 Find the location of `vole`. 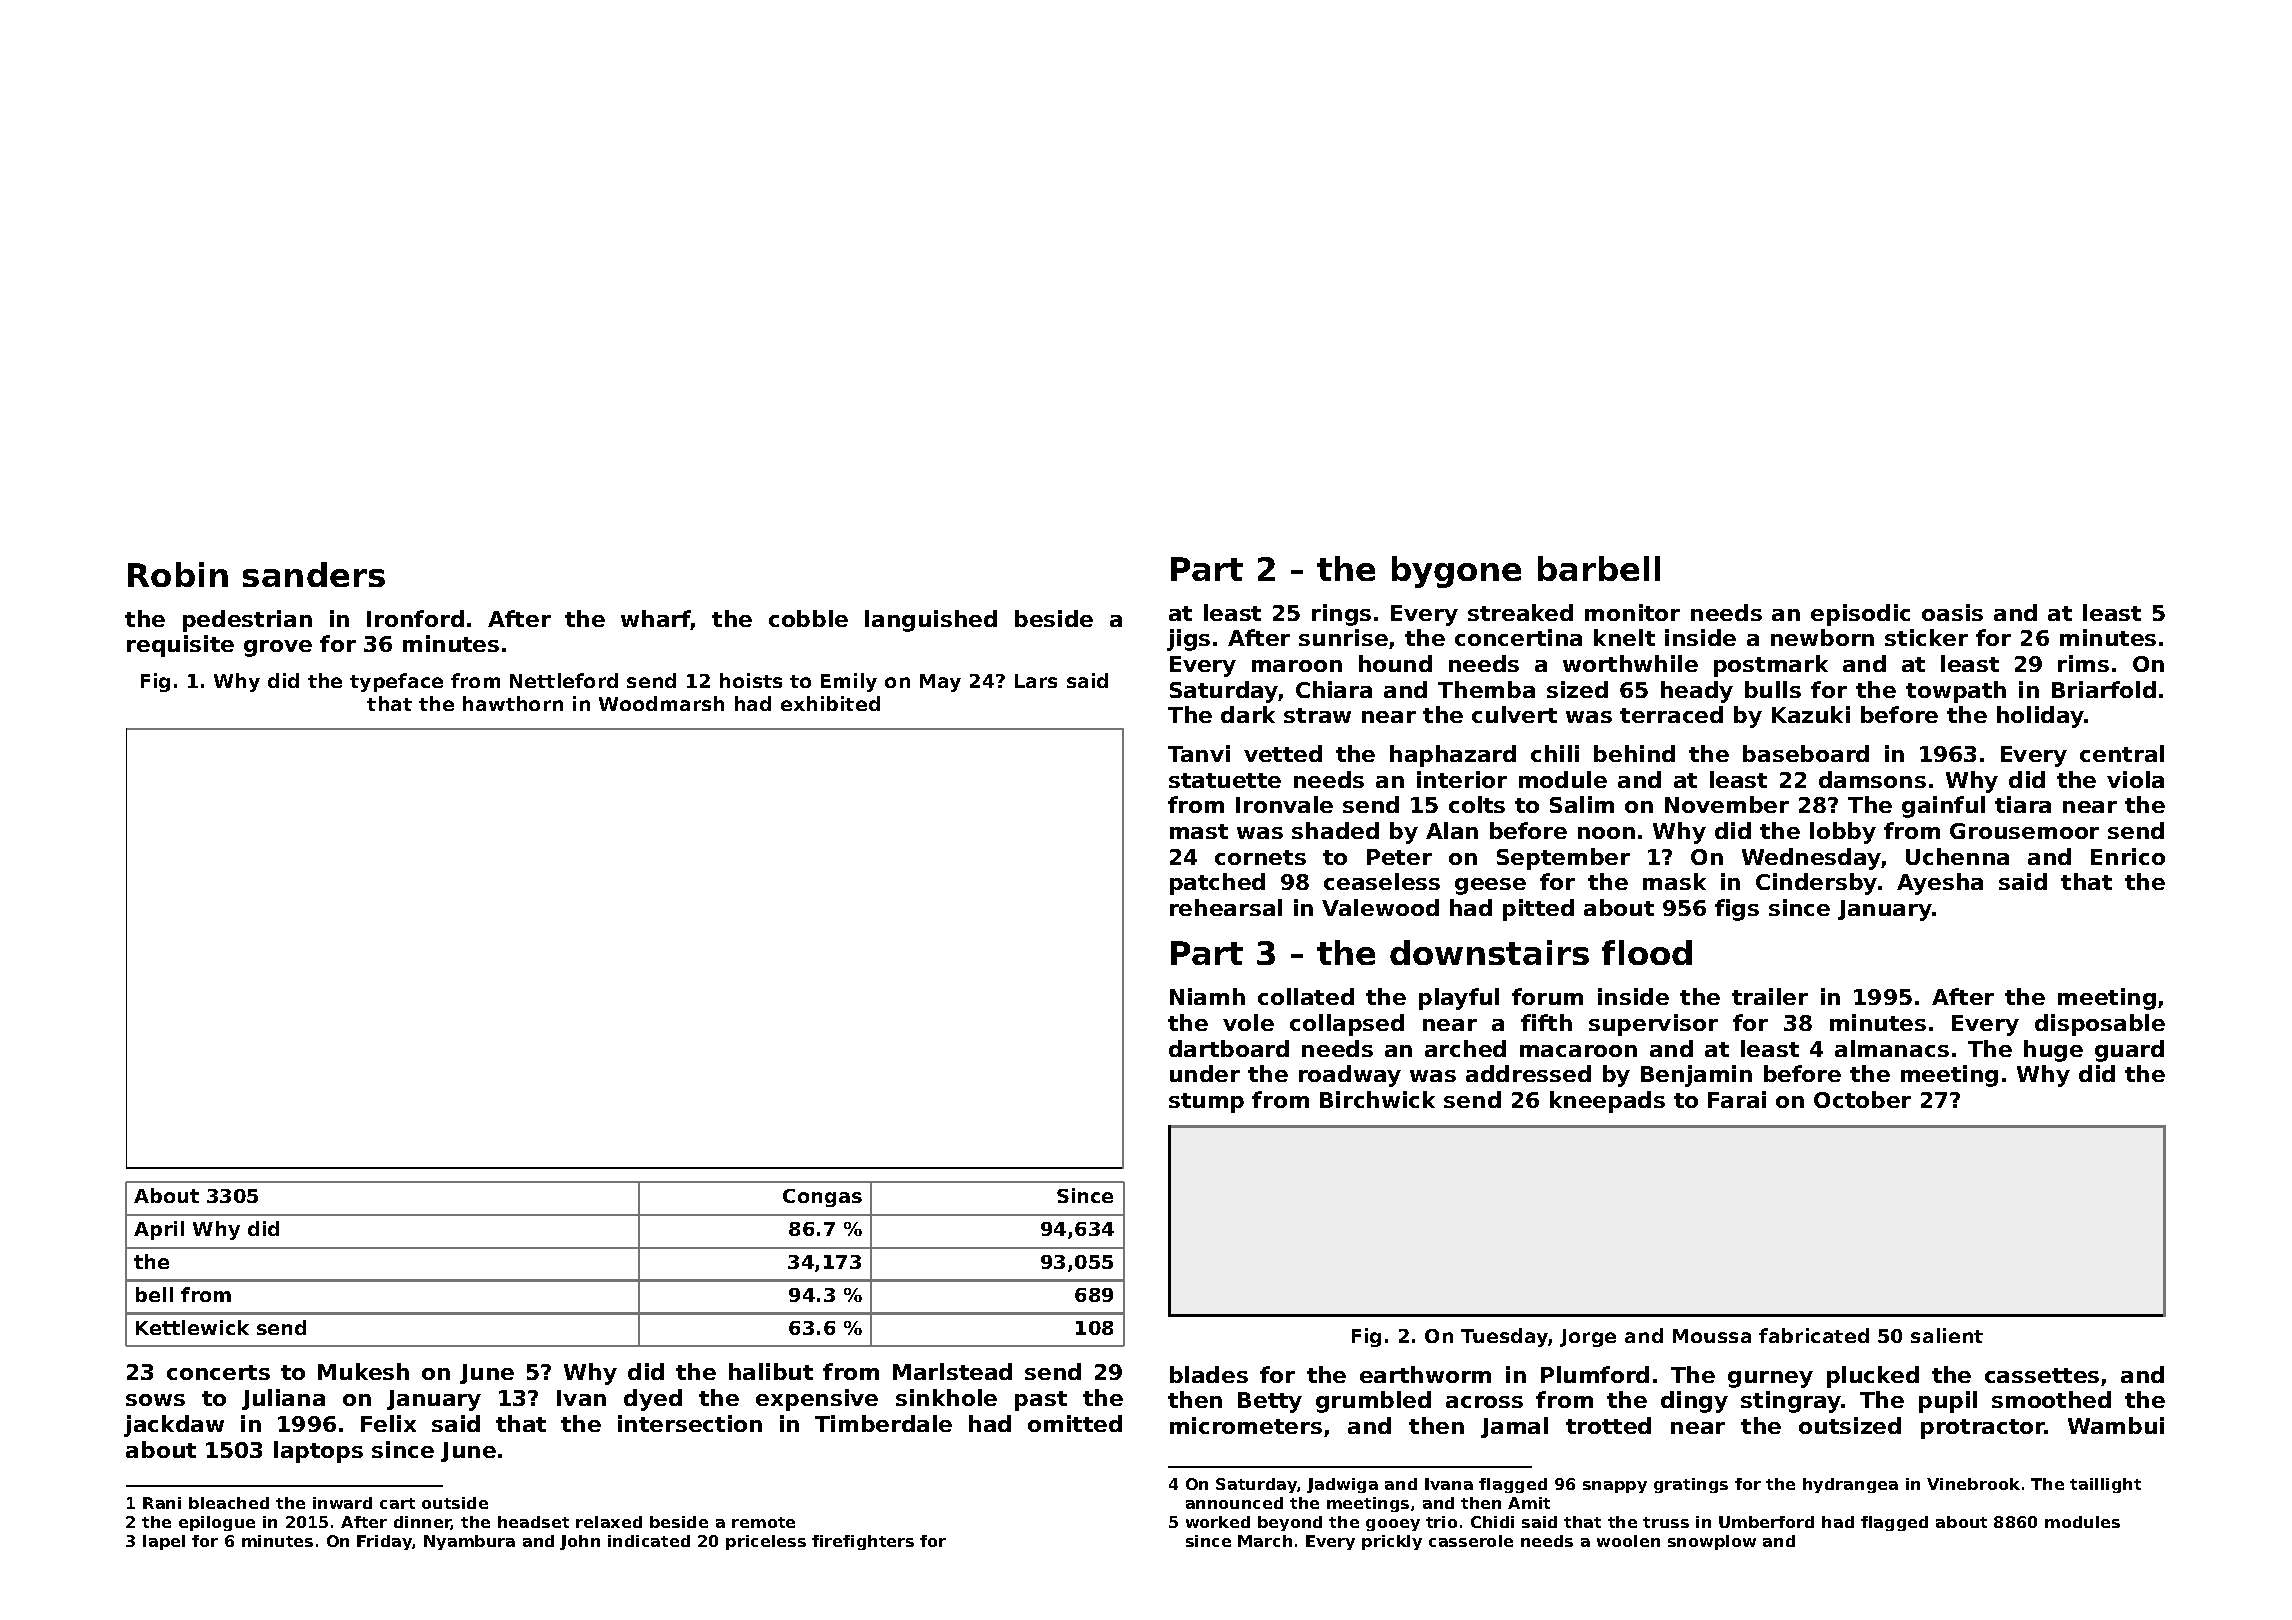

vole is located at coordinates (1248, 1022).
